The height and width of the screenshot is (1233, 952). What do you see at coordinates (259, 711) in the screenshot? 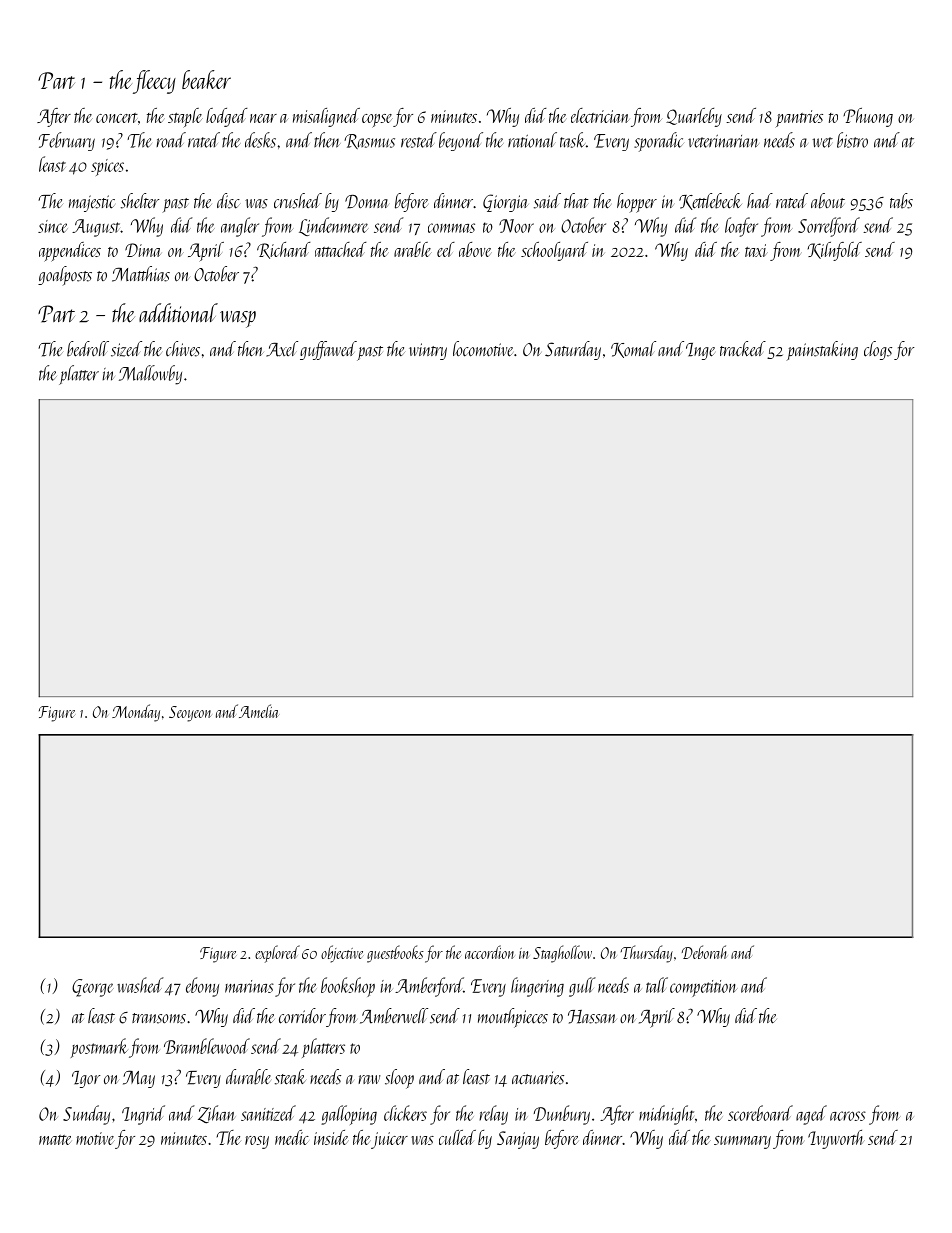
I see `Amelia` at bounding box center [259, 711].
